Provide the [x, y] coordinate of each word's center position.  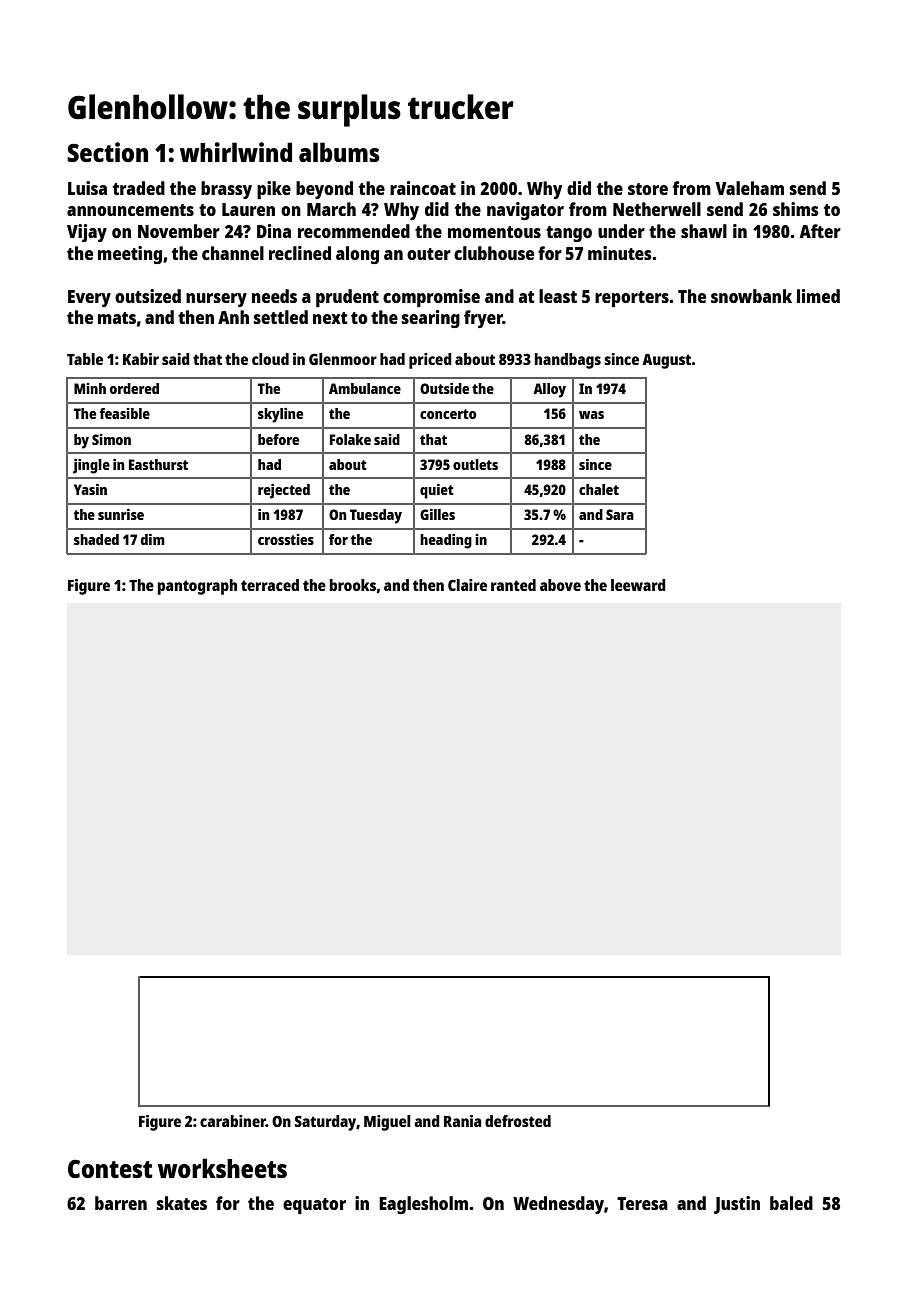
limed [818, 296]
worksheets [222, 1168]
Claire [467, 585]
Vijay [87, 233]
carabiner [233, 1121]
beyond [324, 190]
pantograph [197, 587]
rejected [284, 491]
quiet [437, 491]
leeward [638, 585]
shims [796, 209]
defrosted [518, 1121]
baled [791, 1203]
